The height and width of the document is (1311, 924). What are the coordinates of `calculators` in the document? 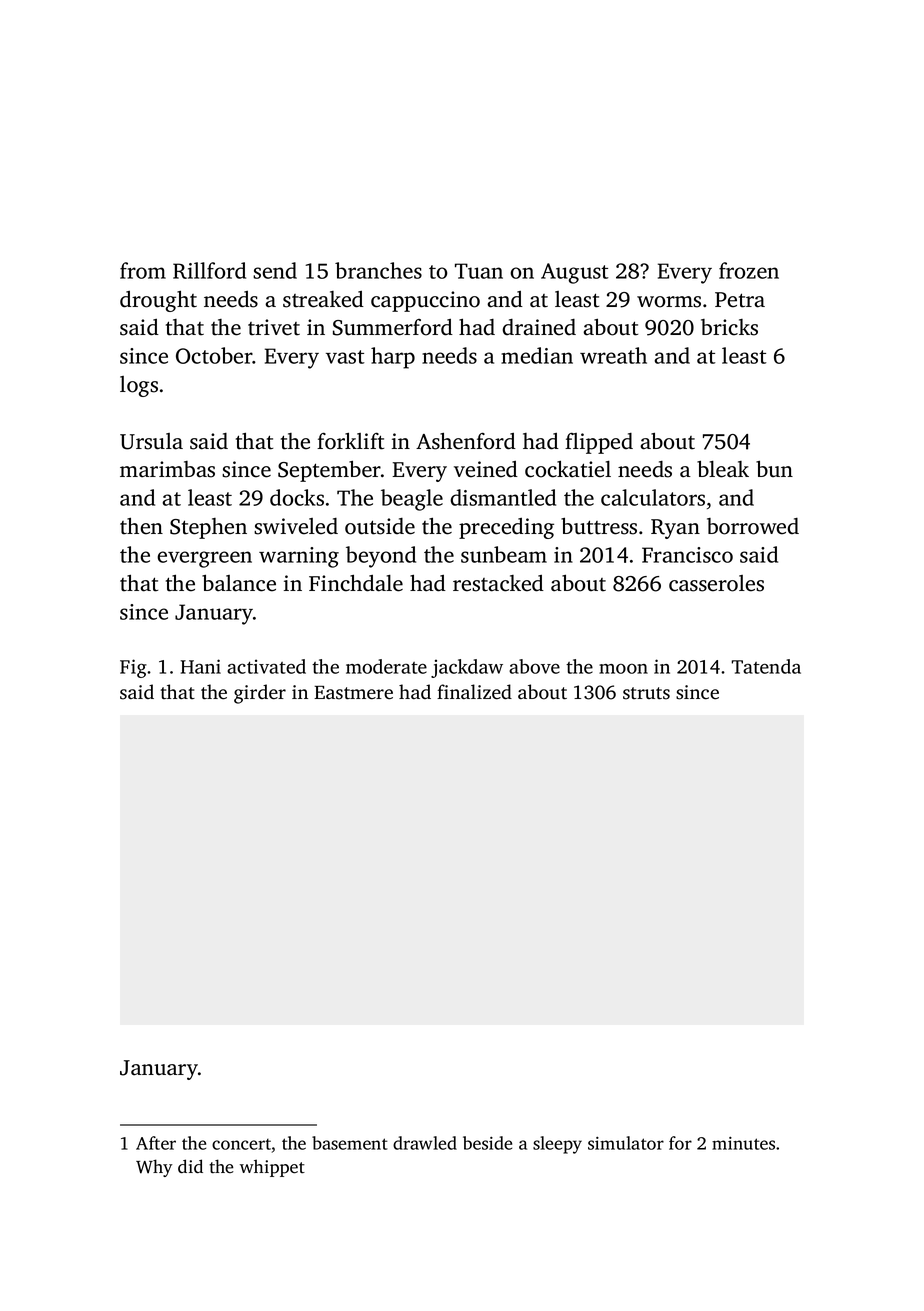 It's located at (653, 497).
